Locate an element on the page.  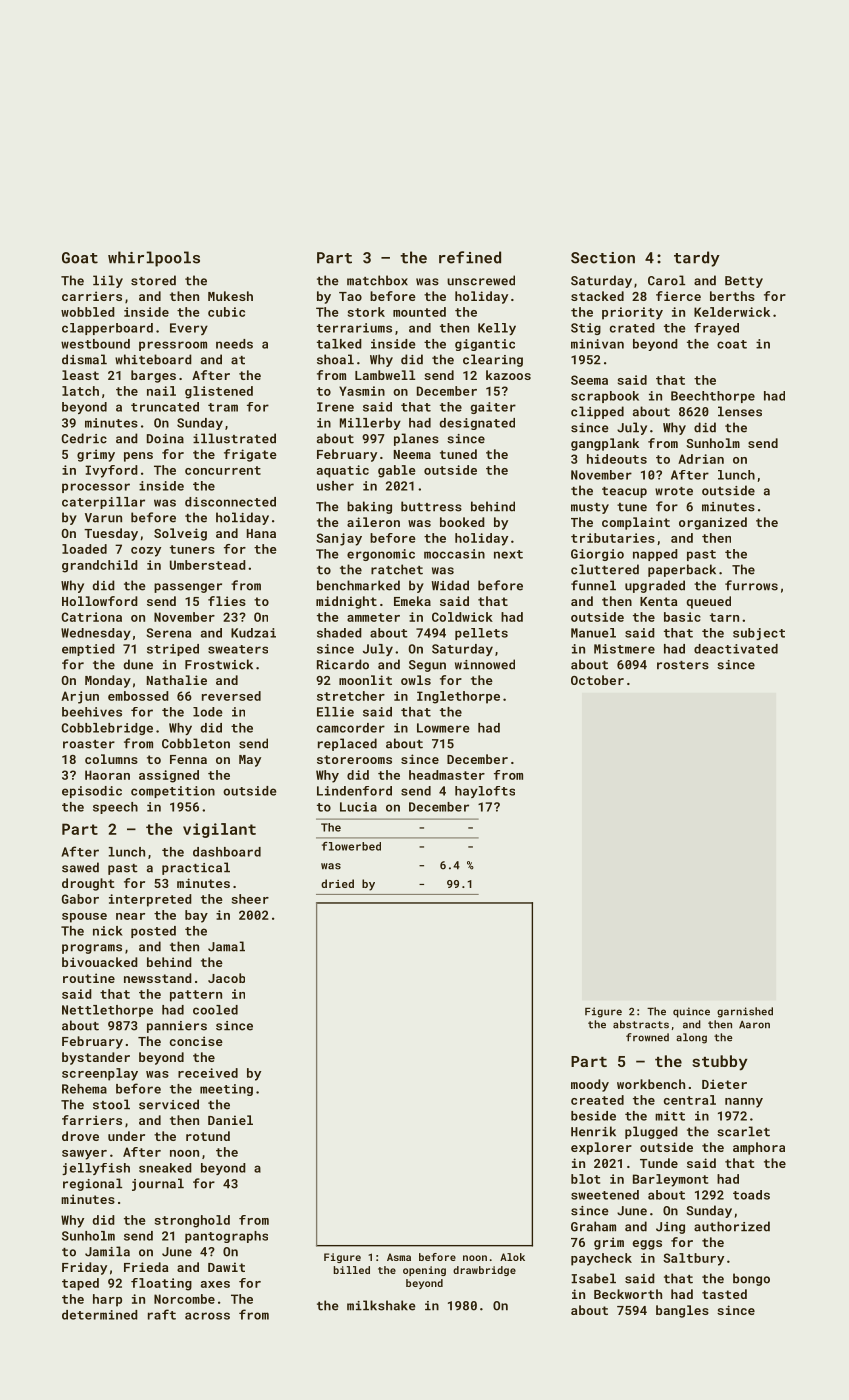
created is located at coordinates (597, 1100).
